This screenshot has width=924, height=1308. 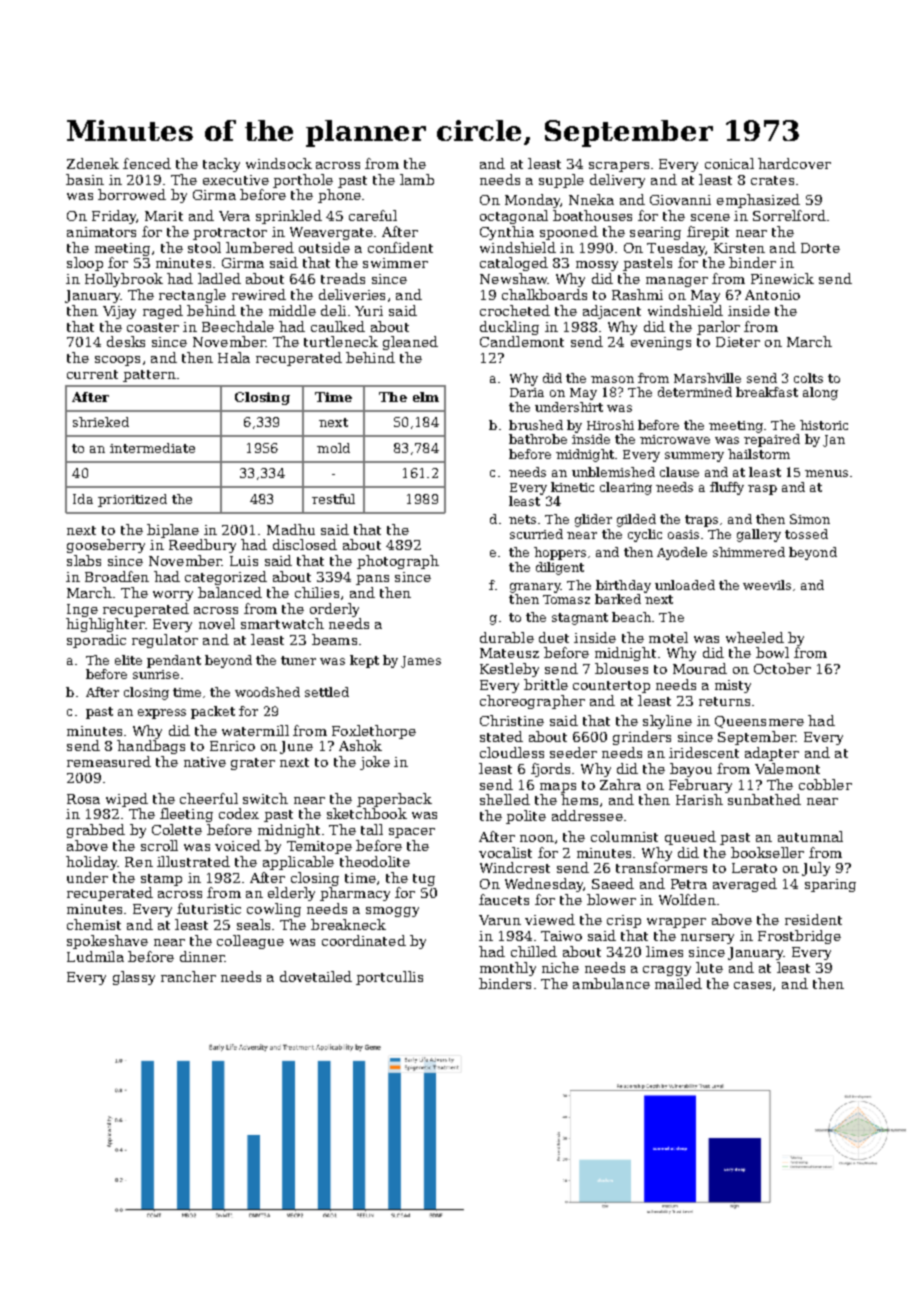 What do you see at coordinates (316, 976) in the screenshot?
I see `dovetailed` at bounding box center [316, 976].
